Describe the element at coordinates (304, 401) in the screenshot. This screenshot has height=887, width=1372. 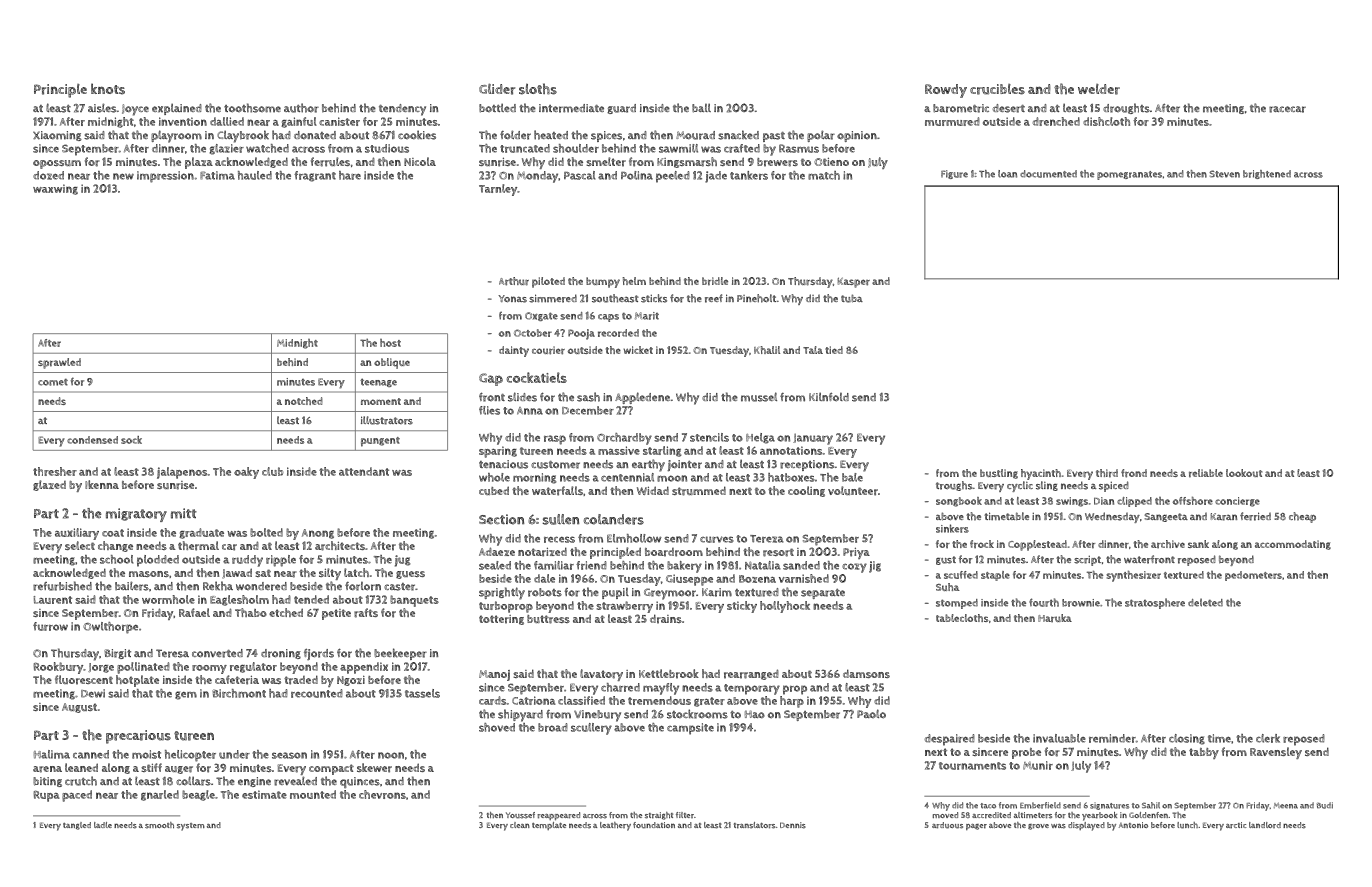
I see `notched` at that location.
